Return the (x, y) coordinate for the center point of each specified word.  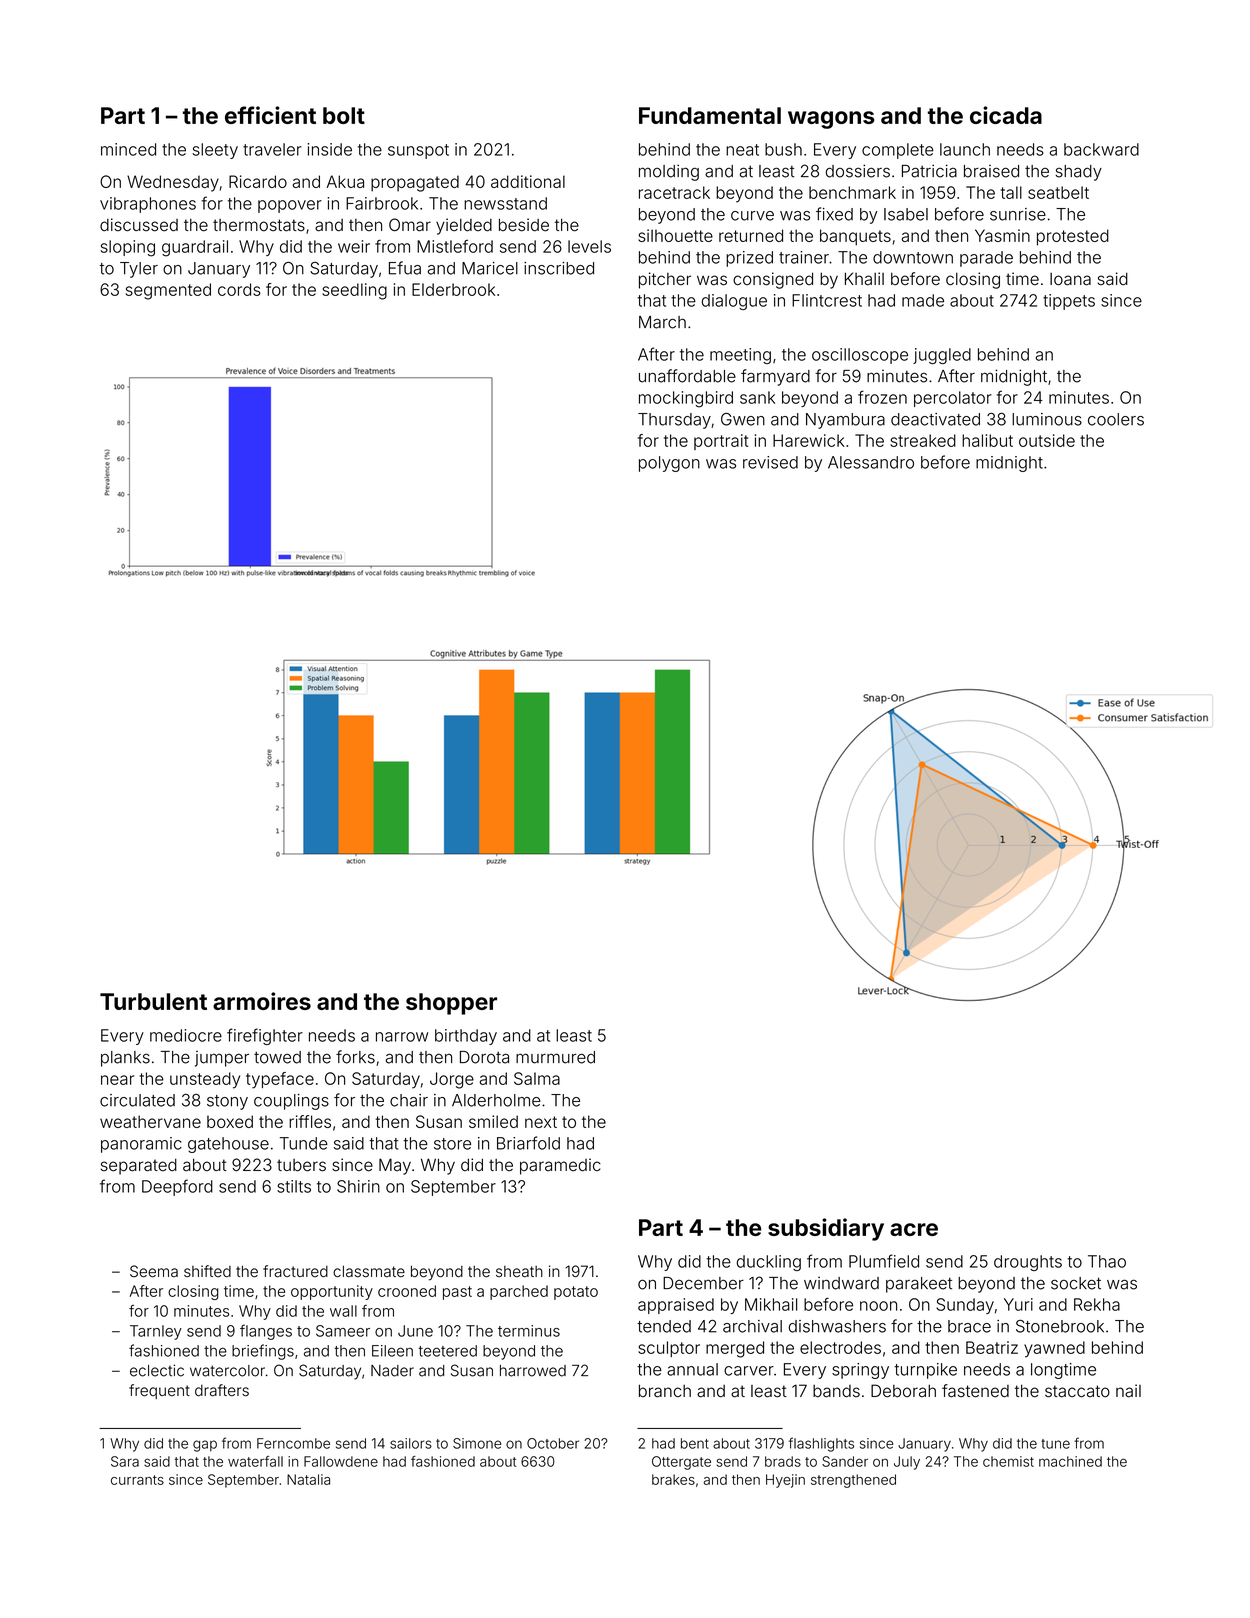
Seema (154, 1271)
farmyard (775, 377)
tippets (1069, 302)
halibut (987, 440)
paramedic (560, 1166)
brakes (673, 1479)
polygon (669, 464)
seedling (354, 291)
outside (1047, 440)
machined (1070, 1461)
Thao (1107, 1261)
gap (205, 1446)
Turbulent (153, 1001)
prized (749, 259)
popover (290, 206)
